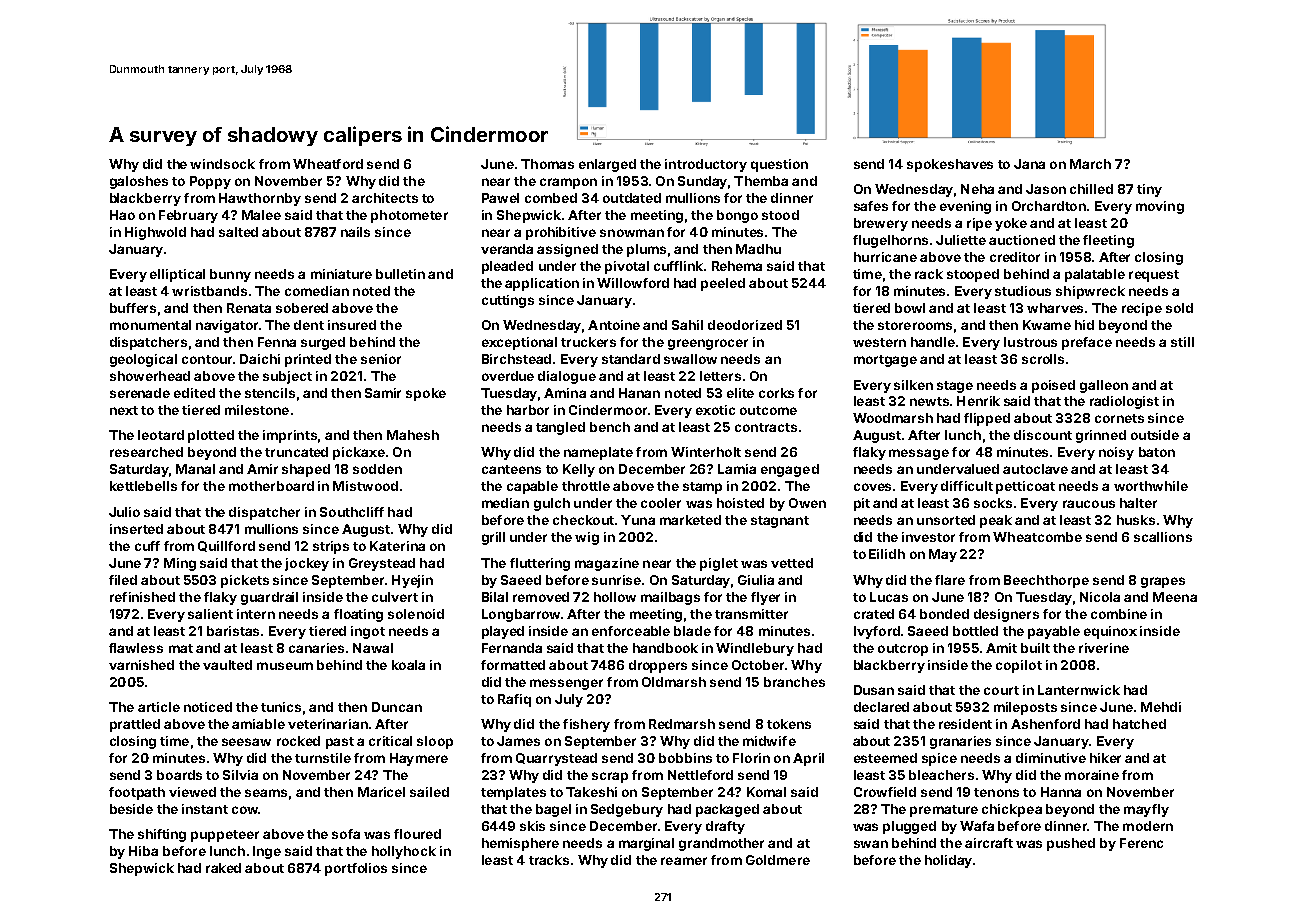  What do you see at coordinates (223, 868) in the image?
I see `raked` at bounding box center [223, 868].
